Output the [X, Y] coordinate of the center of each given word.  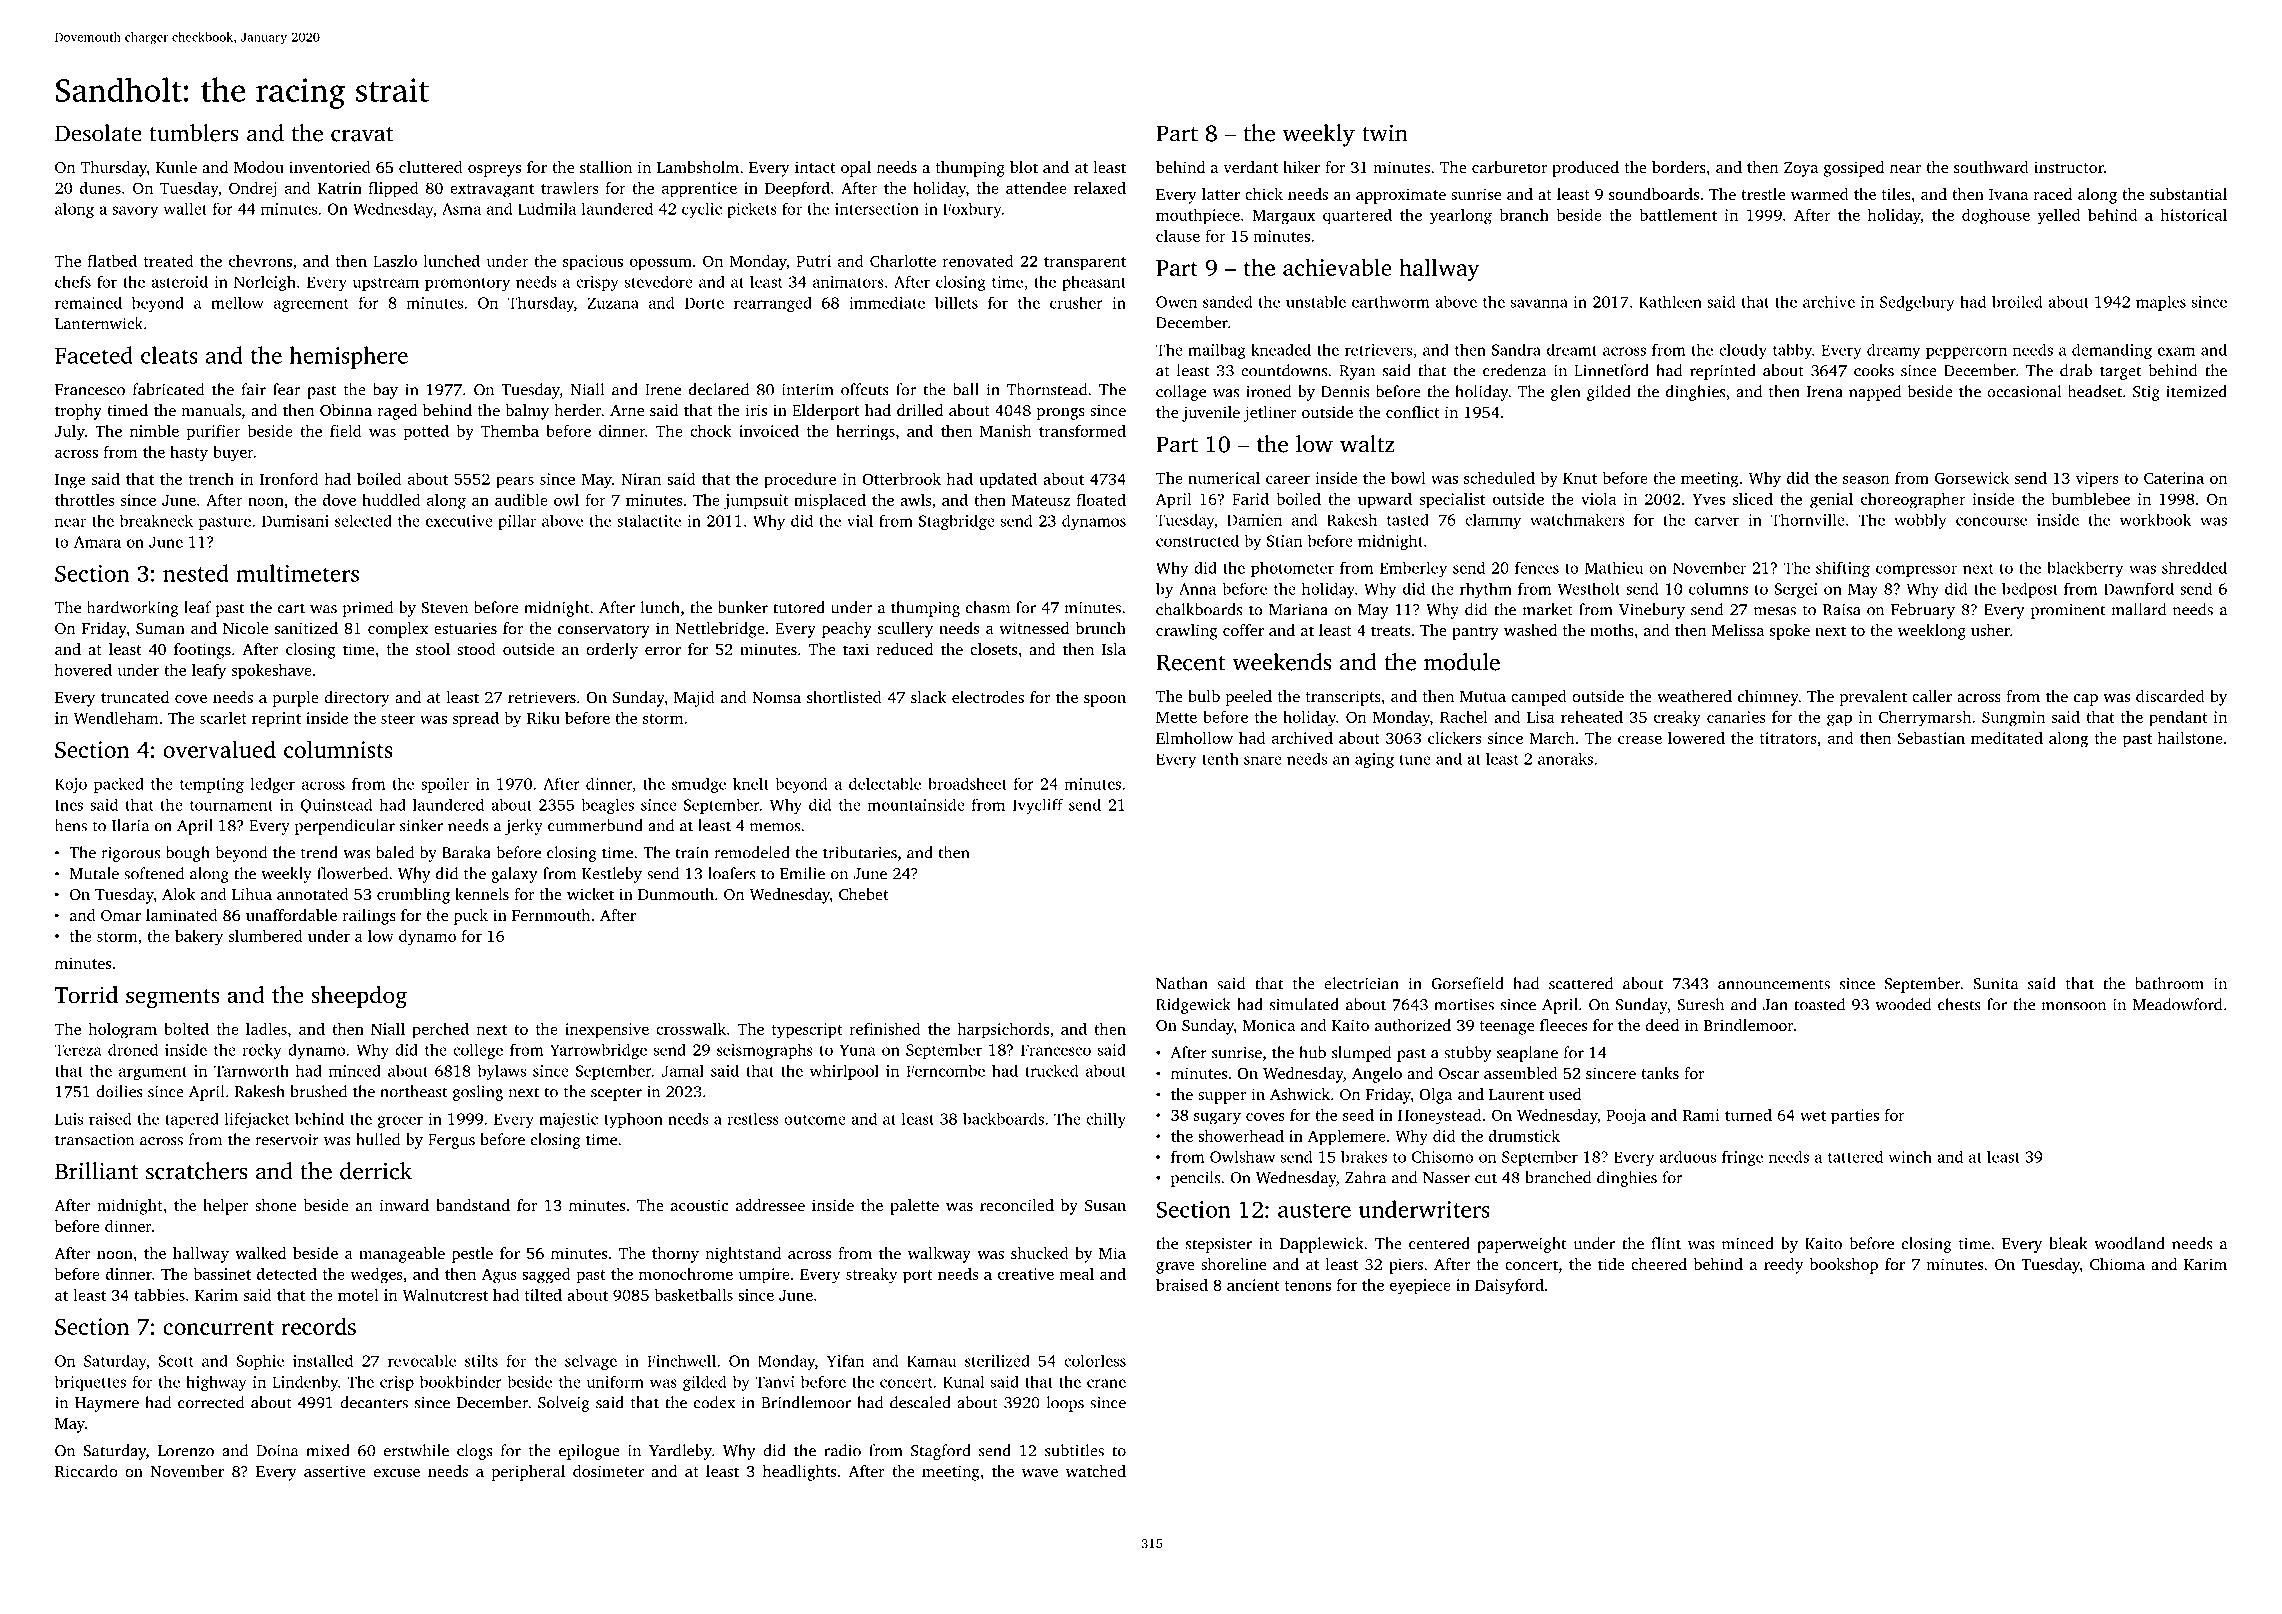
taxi [856, 649]
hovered [83, 670]
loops [1065, 1404]
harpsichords [1003, 1031]
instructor [2069, 167]
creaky [1677, 719]
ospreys [494, 171]
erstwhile [416, 1450]
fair [254, 389]
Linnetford [1611, 370]
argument [153, 1073]
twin [1385, 133]
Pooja [1626, 1117]
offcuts [865, 389]
